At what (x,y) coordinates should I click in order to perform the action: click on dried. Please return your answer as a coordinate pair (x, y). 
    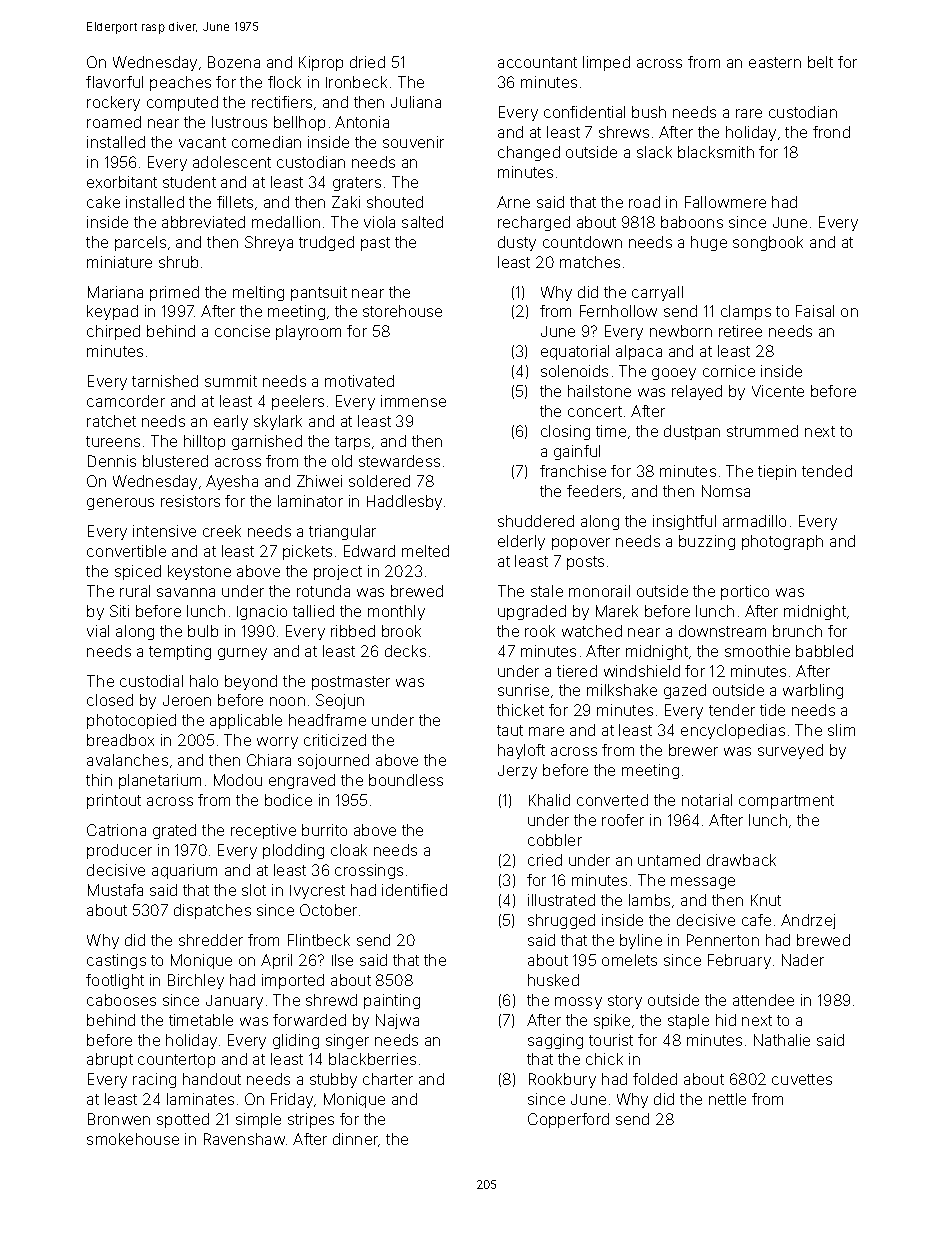
    Looking at the image, I should click on (367, 62).
